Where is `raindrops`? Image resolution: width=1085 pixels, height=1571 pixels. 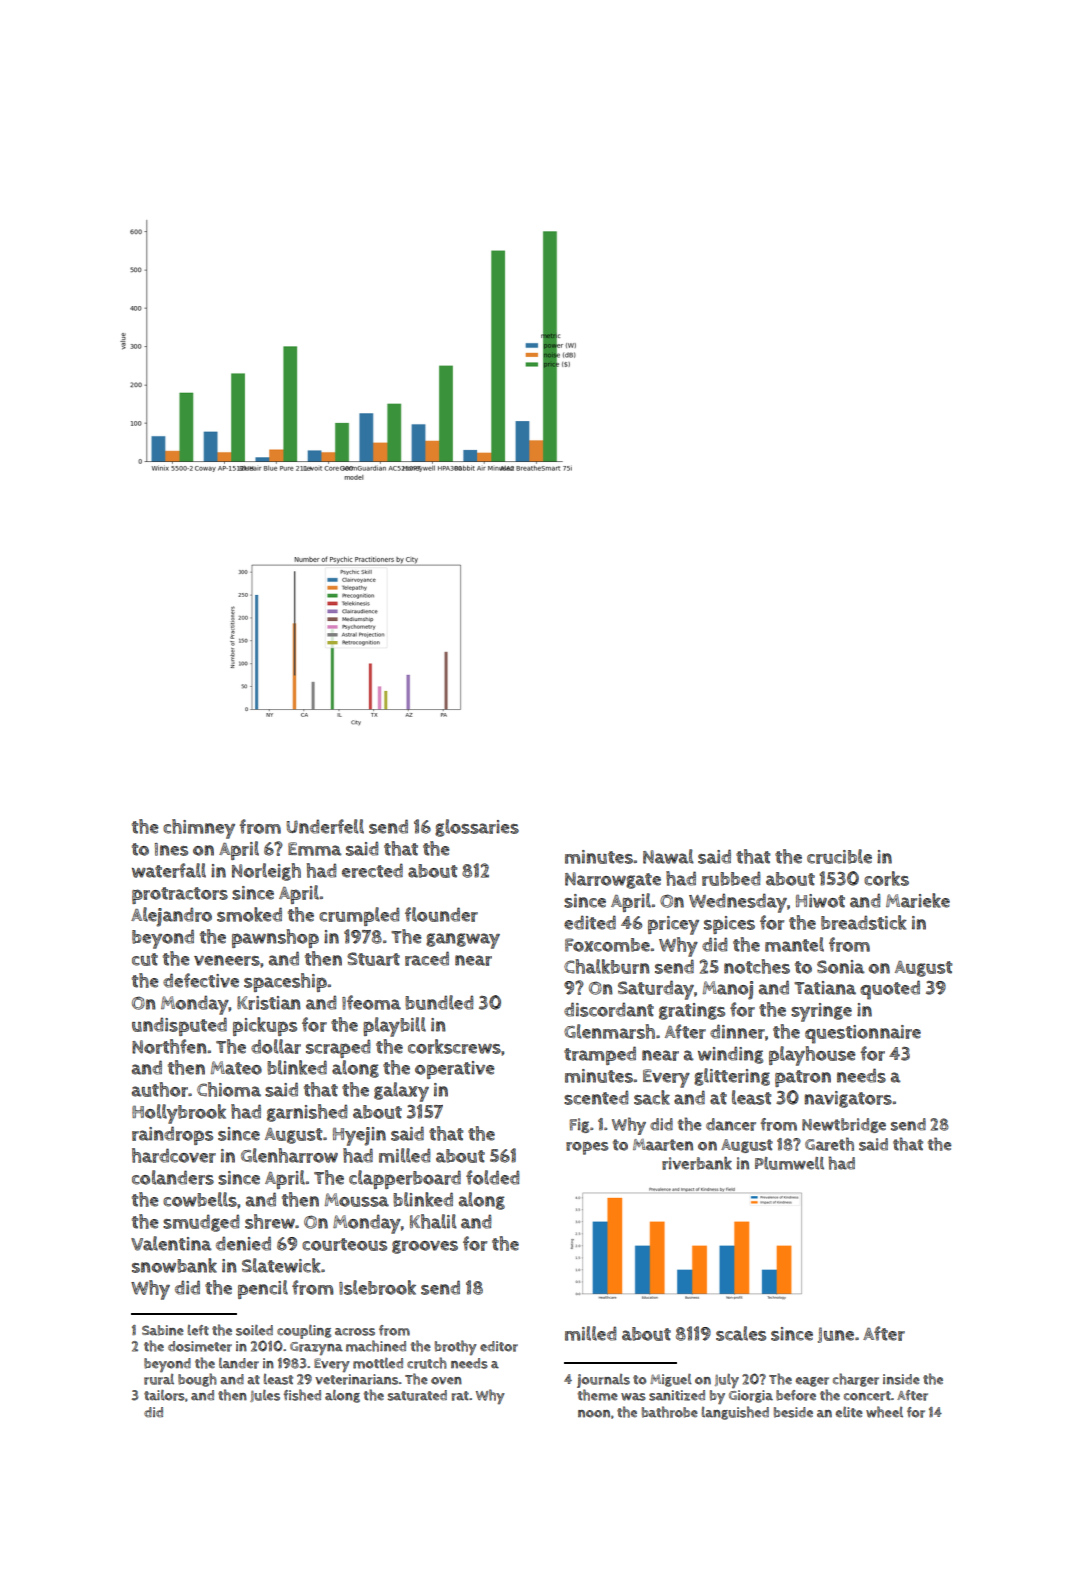
raindrops is located at coordinates (172, 1135).
